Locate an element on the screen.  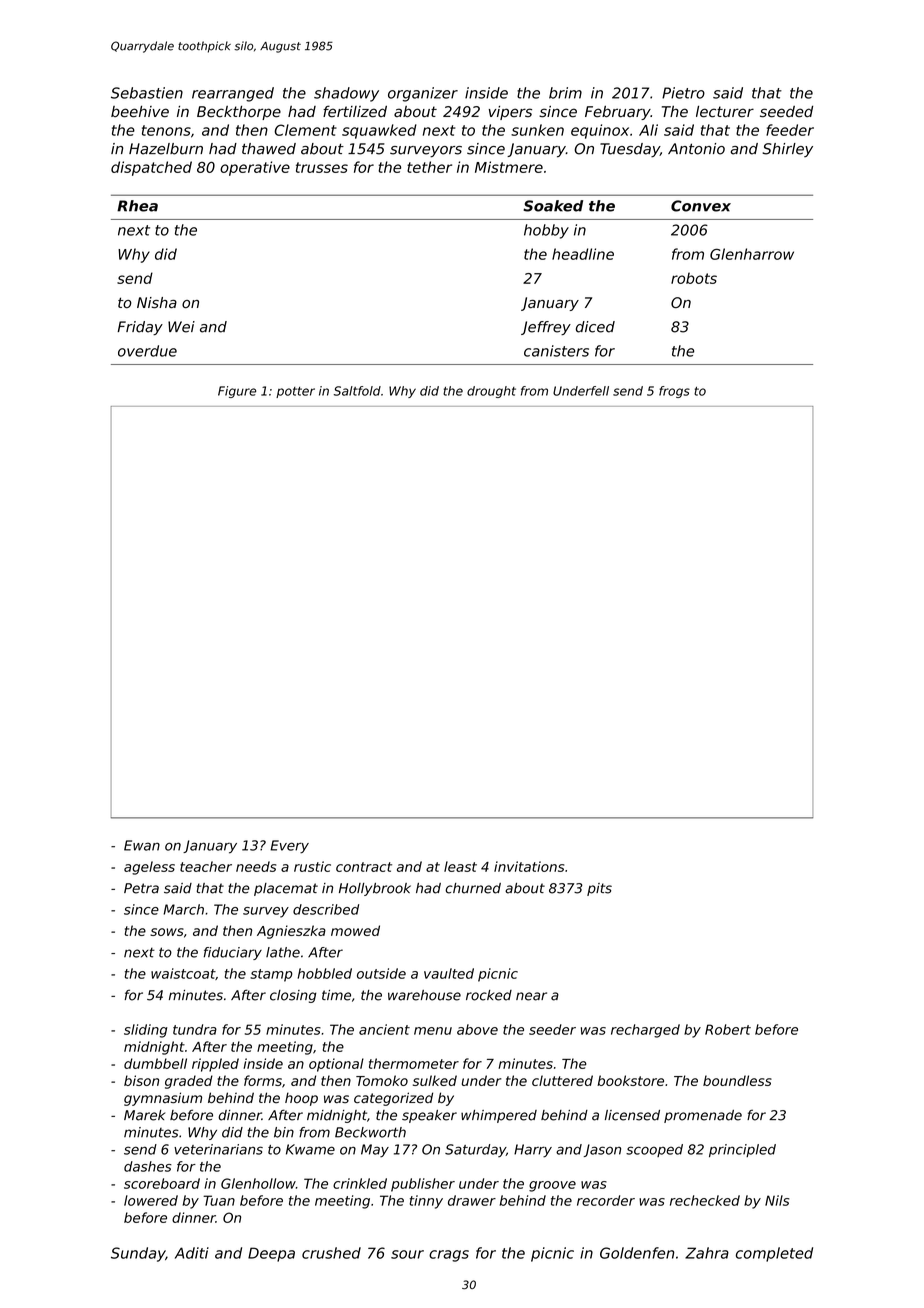
overdue is located at coordinates (147, 351).
